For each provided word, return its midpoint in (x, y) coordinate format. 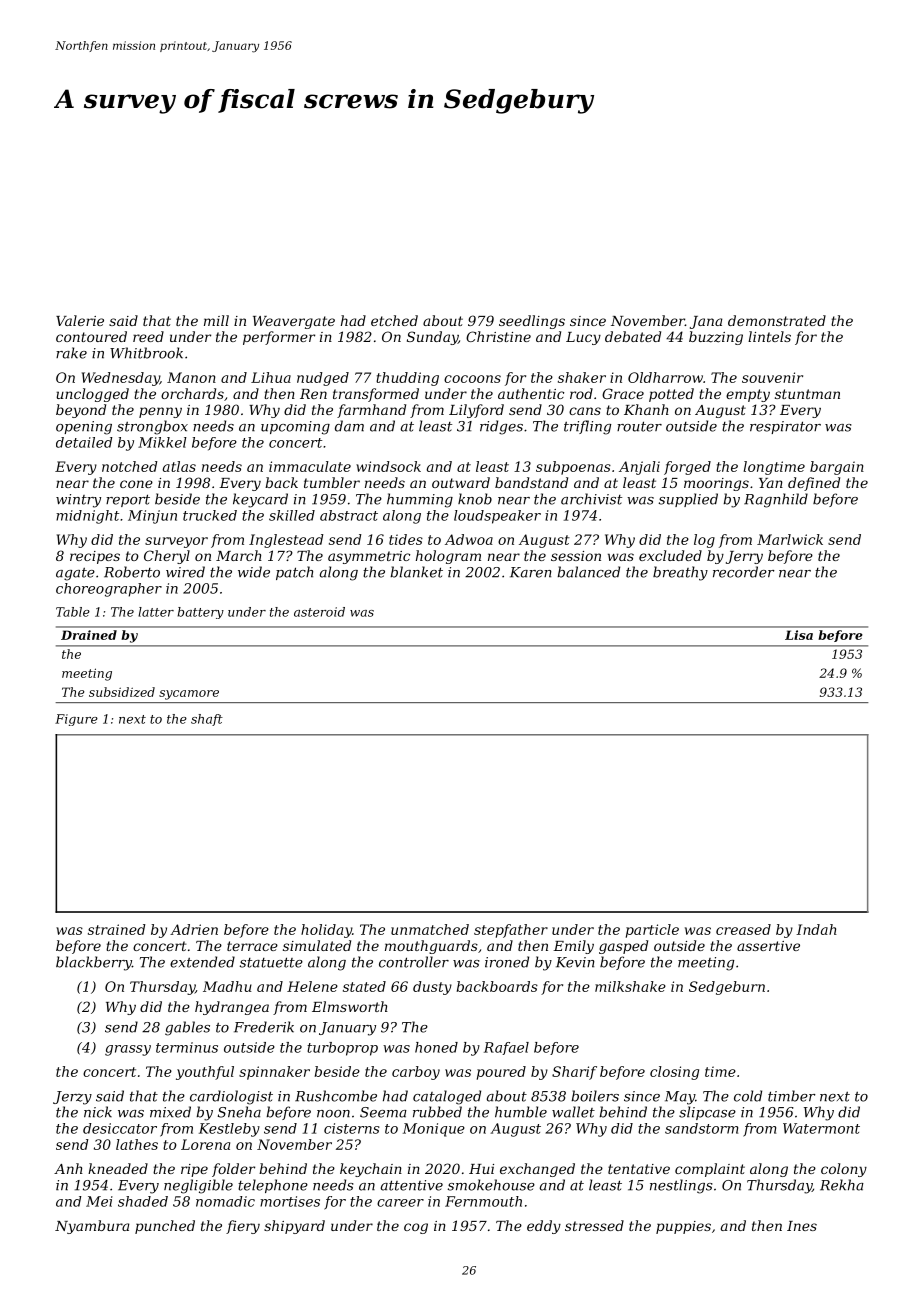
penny (160, 412)
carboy (416, 1073)
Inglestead (286, 541)
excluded (670, 555)
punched (165, 1227)
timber (792, 1096)
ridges (501, 427)
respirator (785, 427)
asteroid (319, 612)
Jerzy (72, 1098)
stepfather (511, 931)
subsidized (122, 692)
